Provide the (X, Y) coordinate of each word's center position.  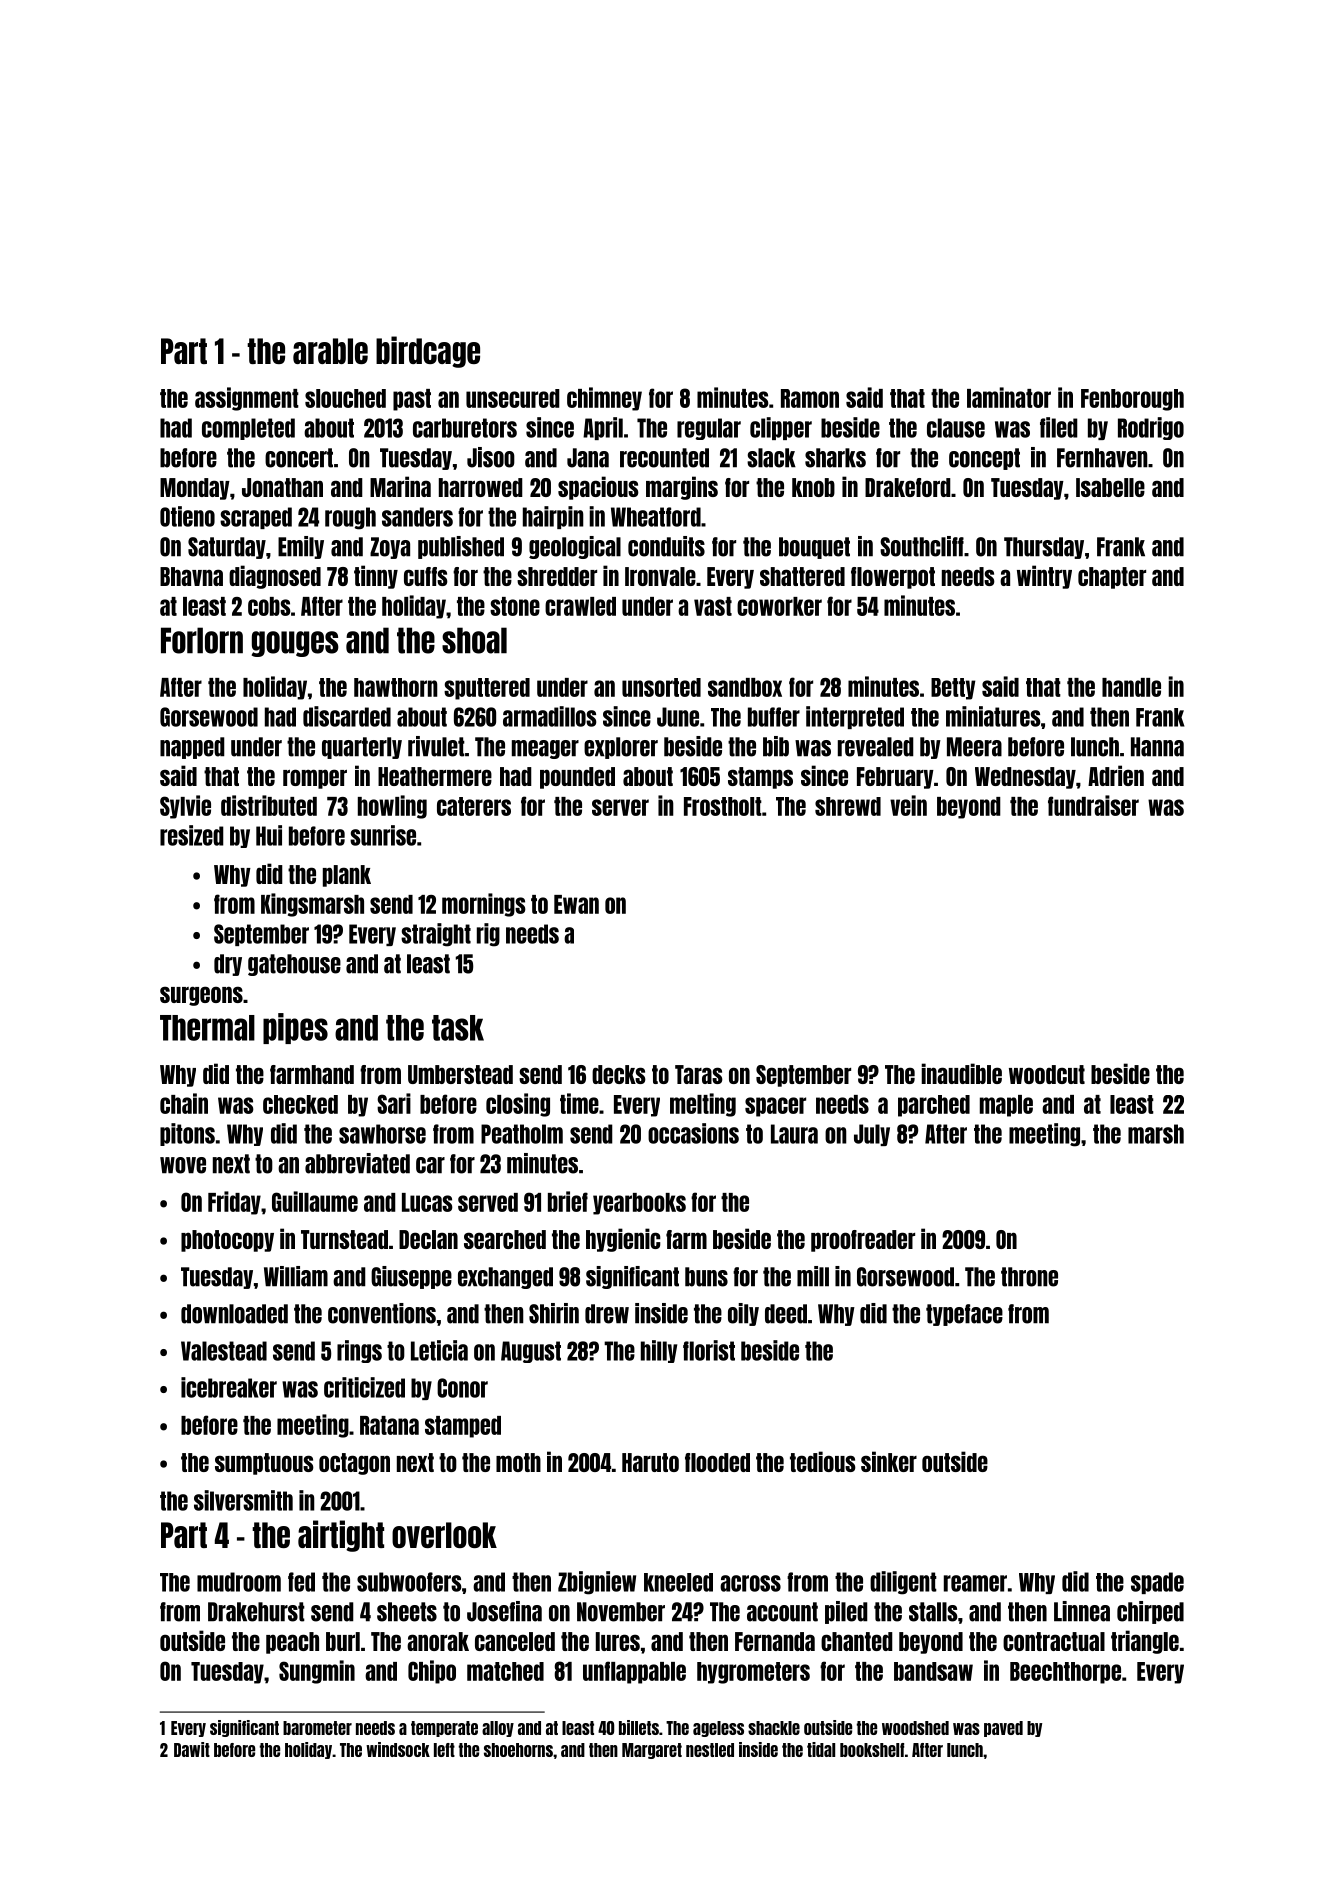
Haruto (650, 1462)
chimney (604, 399)
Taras (699, 1074)
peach (292, 1643)
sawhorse (382, 1134)
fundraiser (1093, 805)
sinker (889, 1461)
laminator (1009, 397)
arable (330, 351)
